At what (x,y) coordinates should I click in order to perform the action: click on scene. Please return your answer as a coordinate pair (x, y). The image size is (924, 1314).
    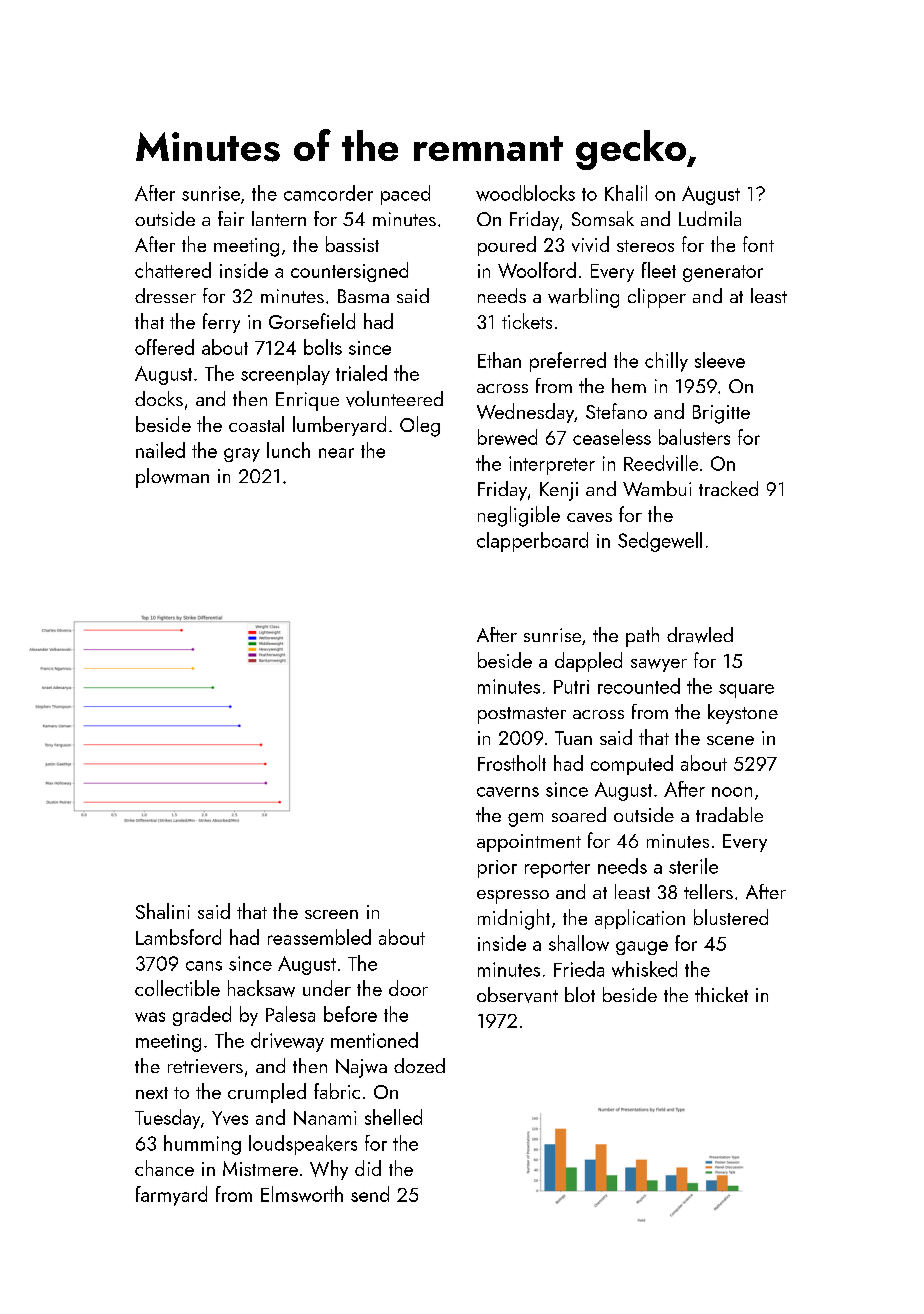
    Looking at the image, I should click on (730, 740).
